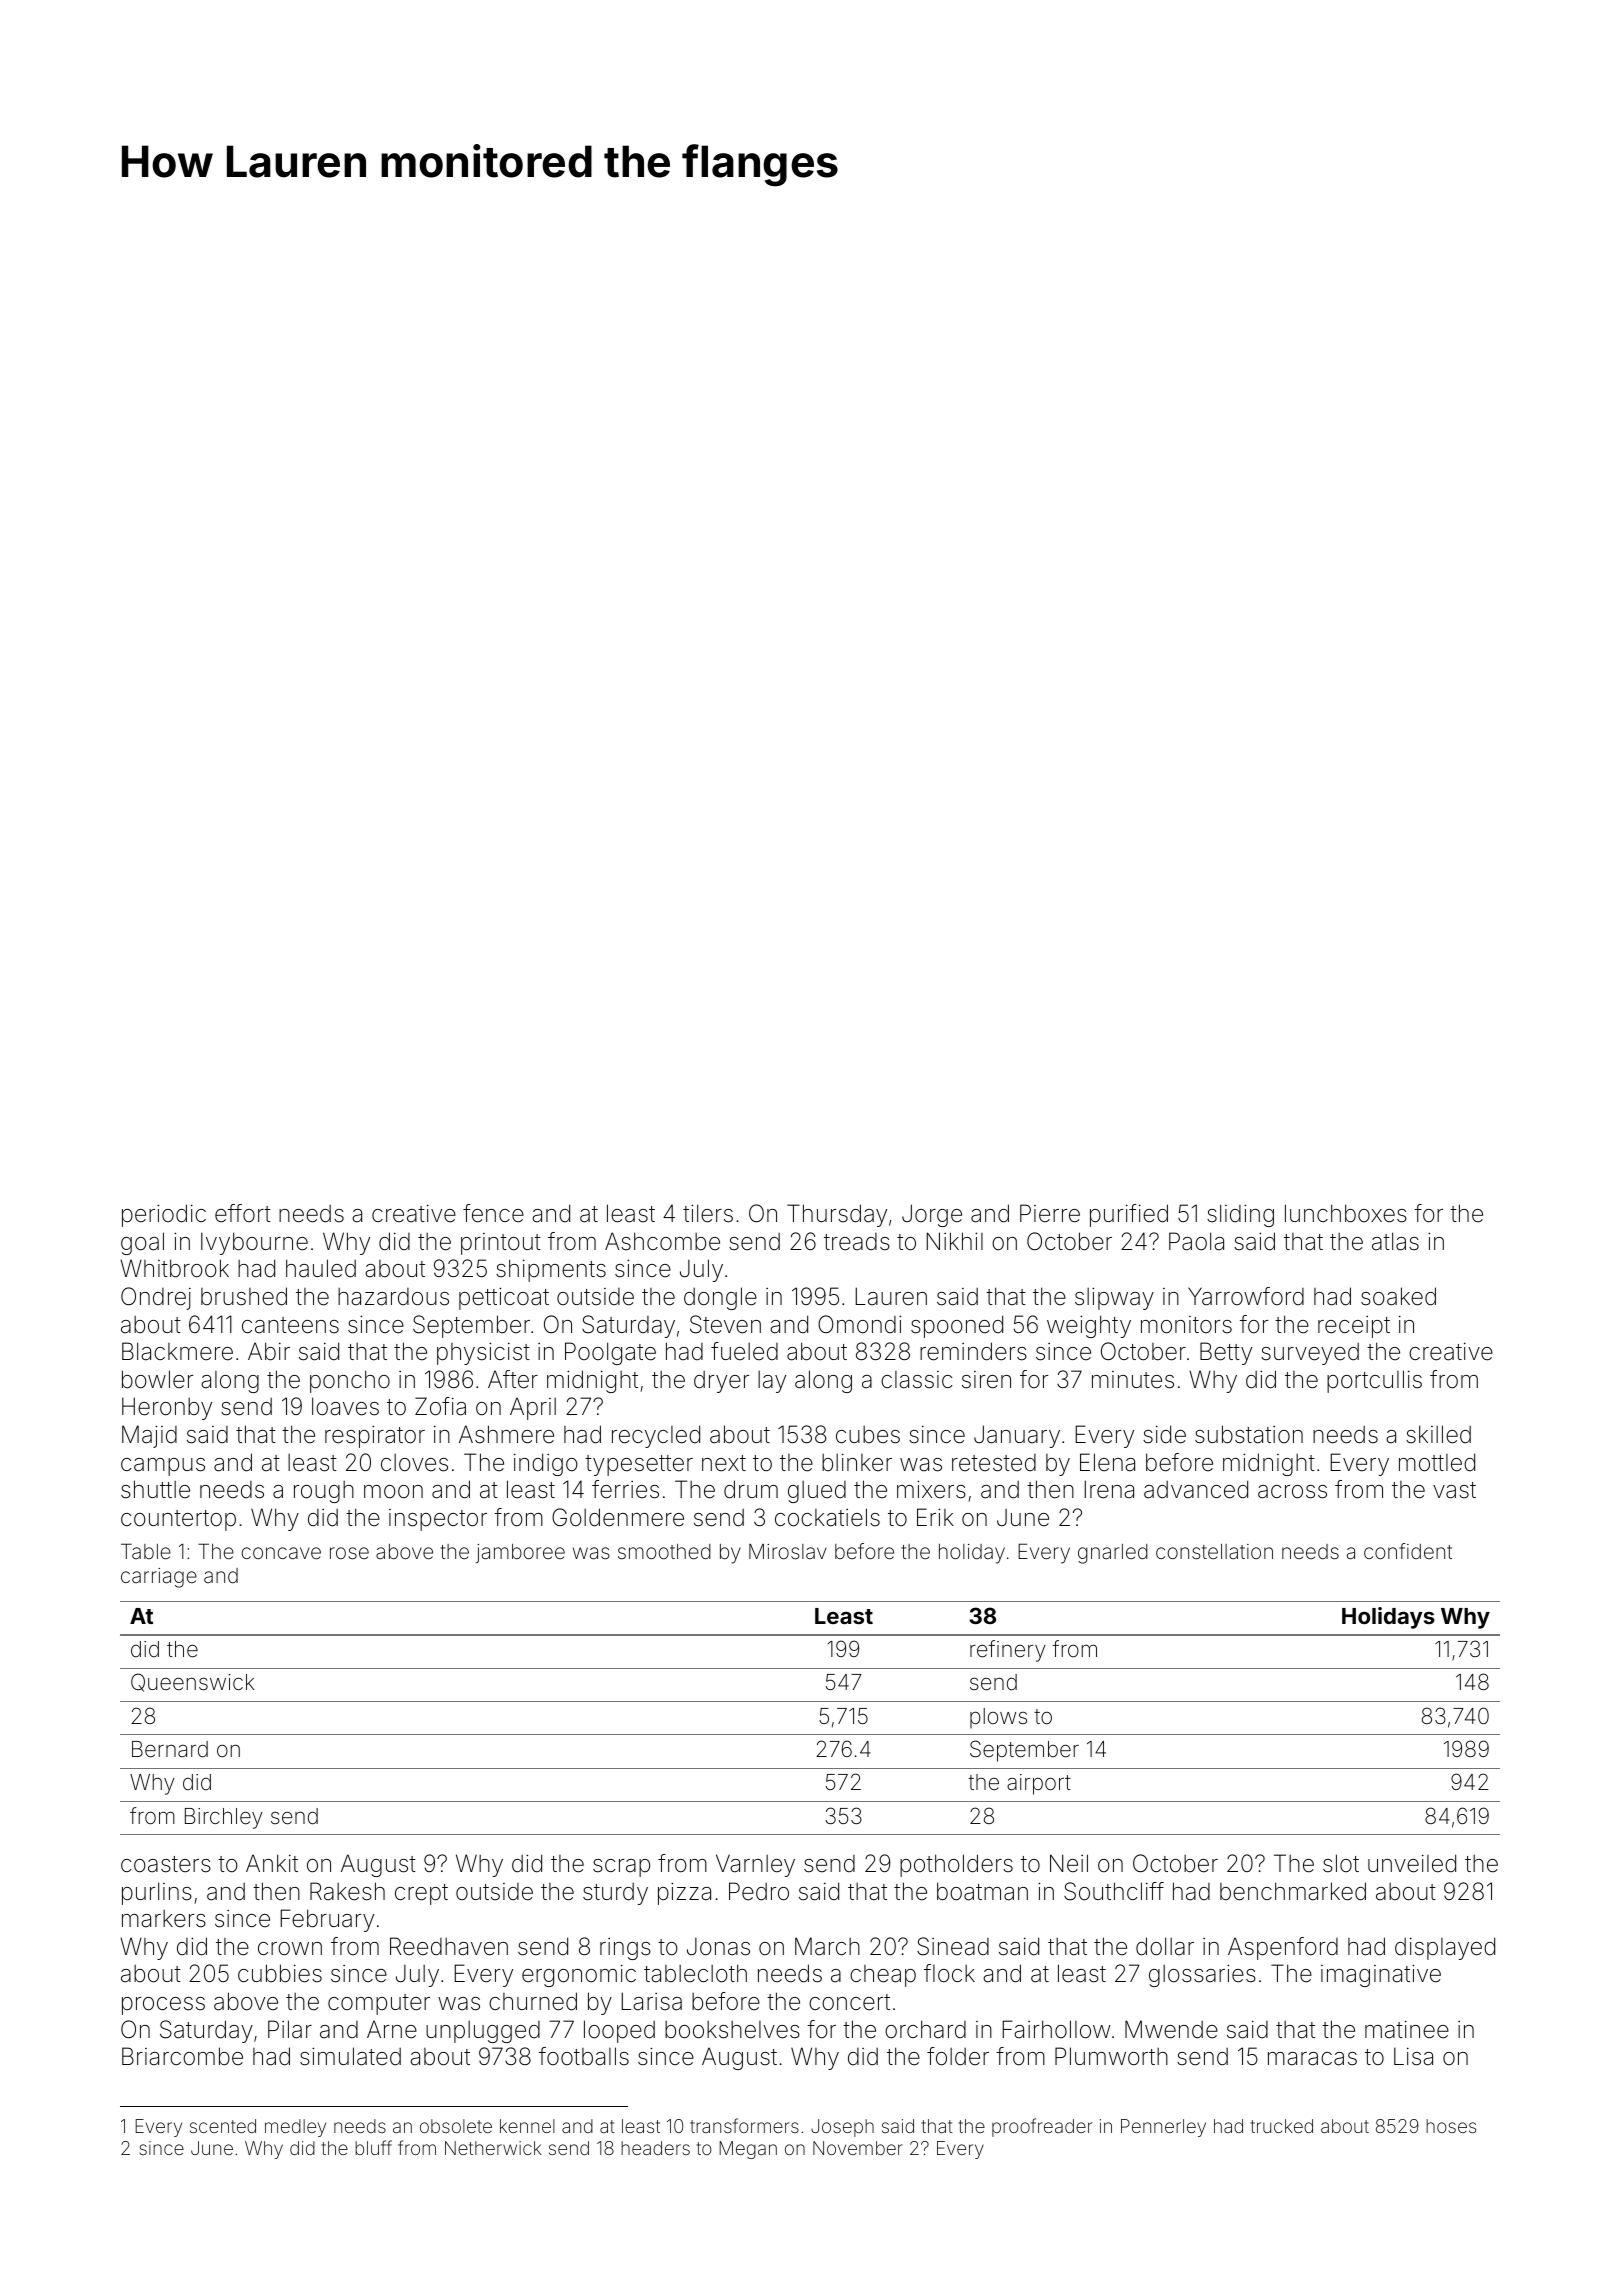 This screenshot has width=1620, height=2292. I want to click on retested, so click(994, 1463).
